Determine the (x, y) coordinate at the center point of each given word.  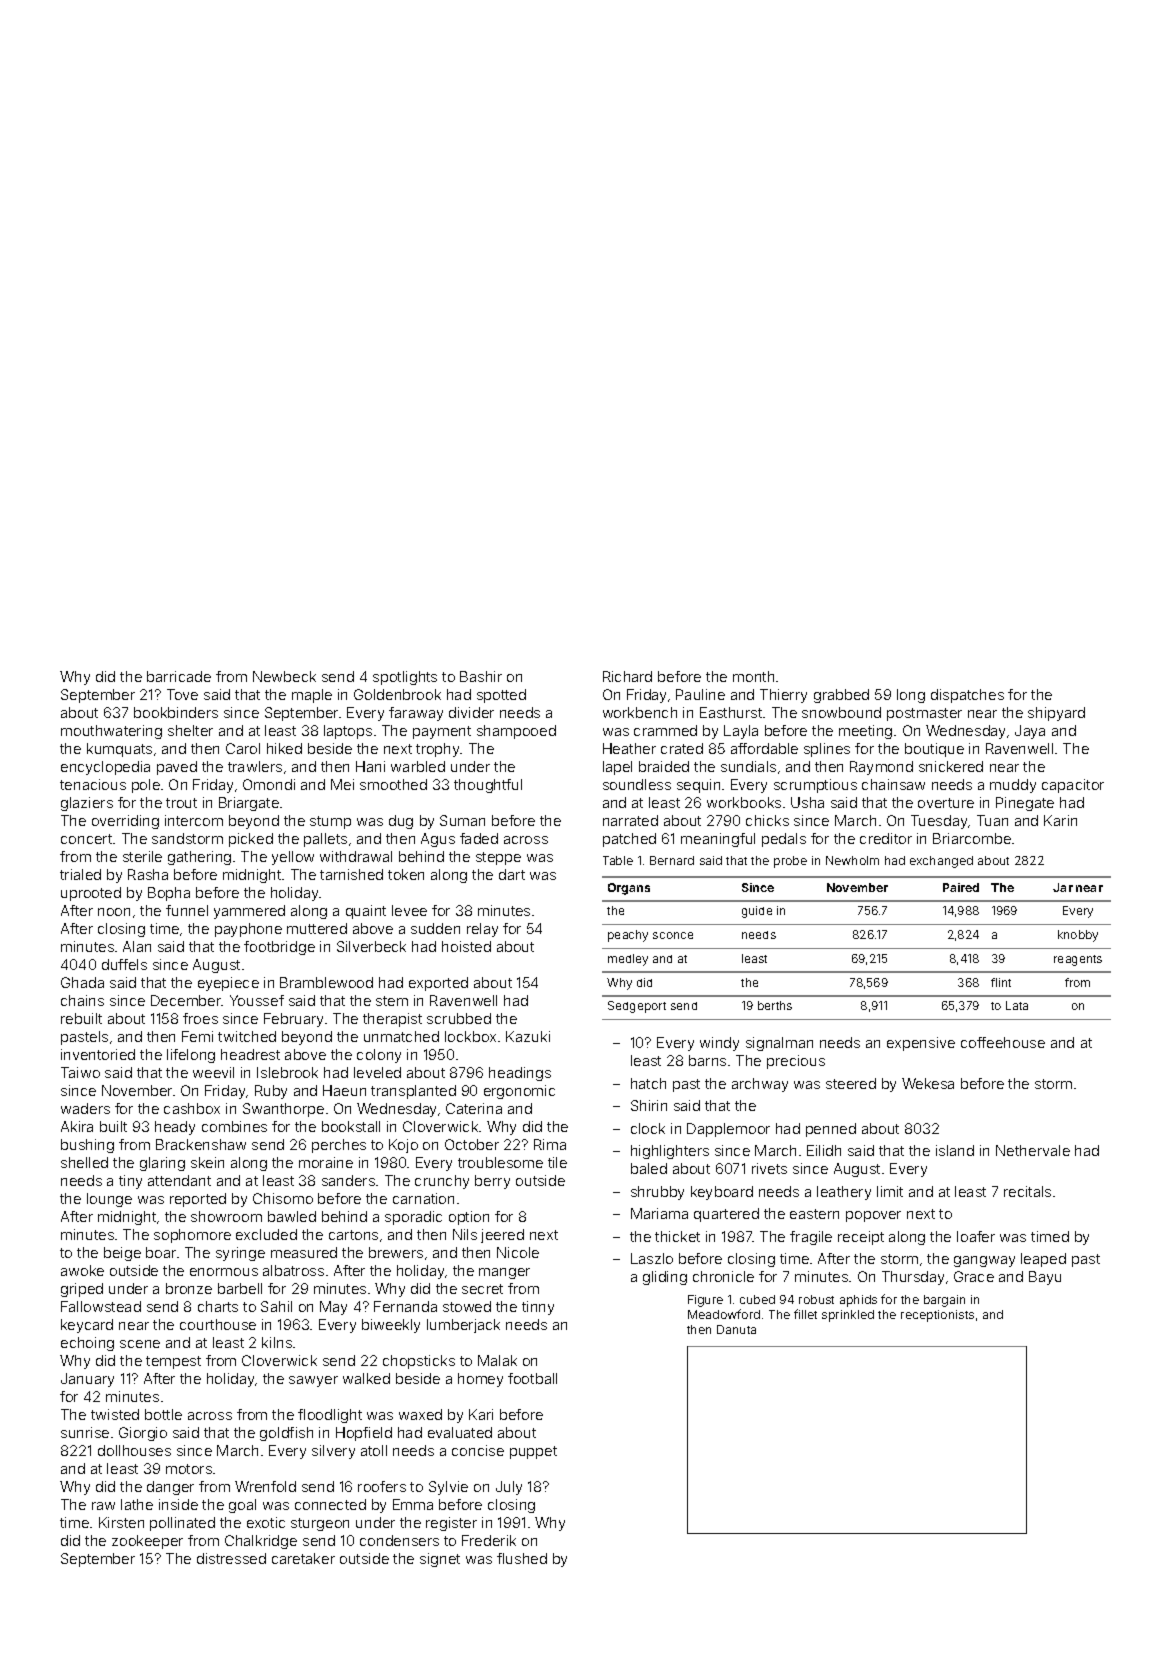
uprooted (91, 894)
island (955, 1150)
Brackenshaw (201, 1144)
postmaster (924, 714)
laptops (348, 732)
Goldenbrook (397, 694)
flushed (522, 1558)
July (509, 1488)
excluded (266, 1234)
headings (520, 1074)
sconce (673, 935)
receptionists (937, 1316)
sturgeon (320, 1524)
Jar (1063, 887)
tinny (538, 1308)
